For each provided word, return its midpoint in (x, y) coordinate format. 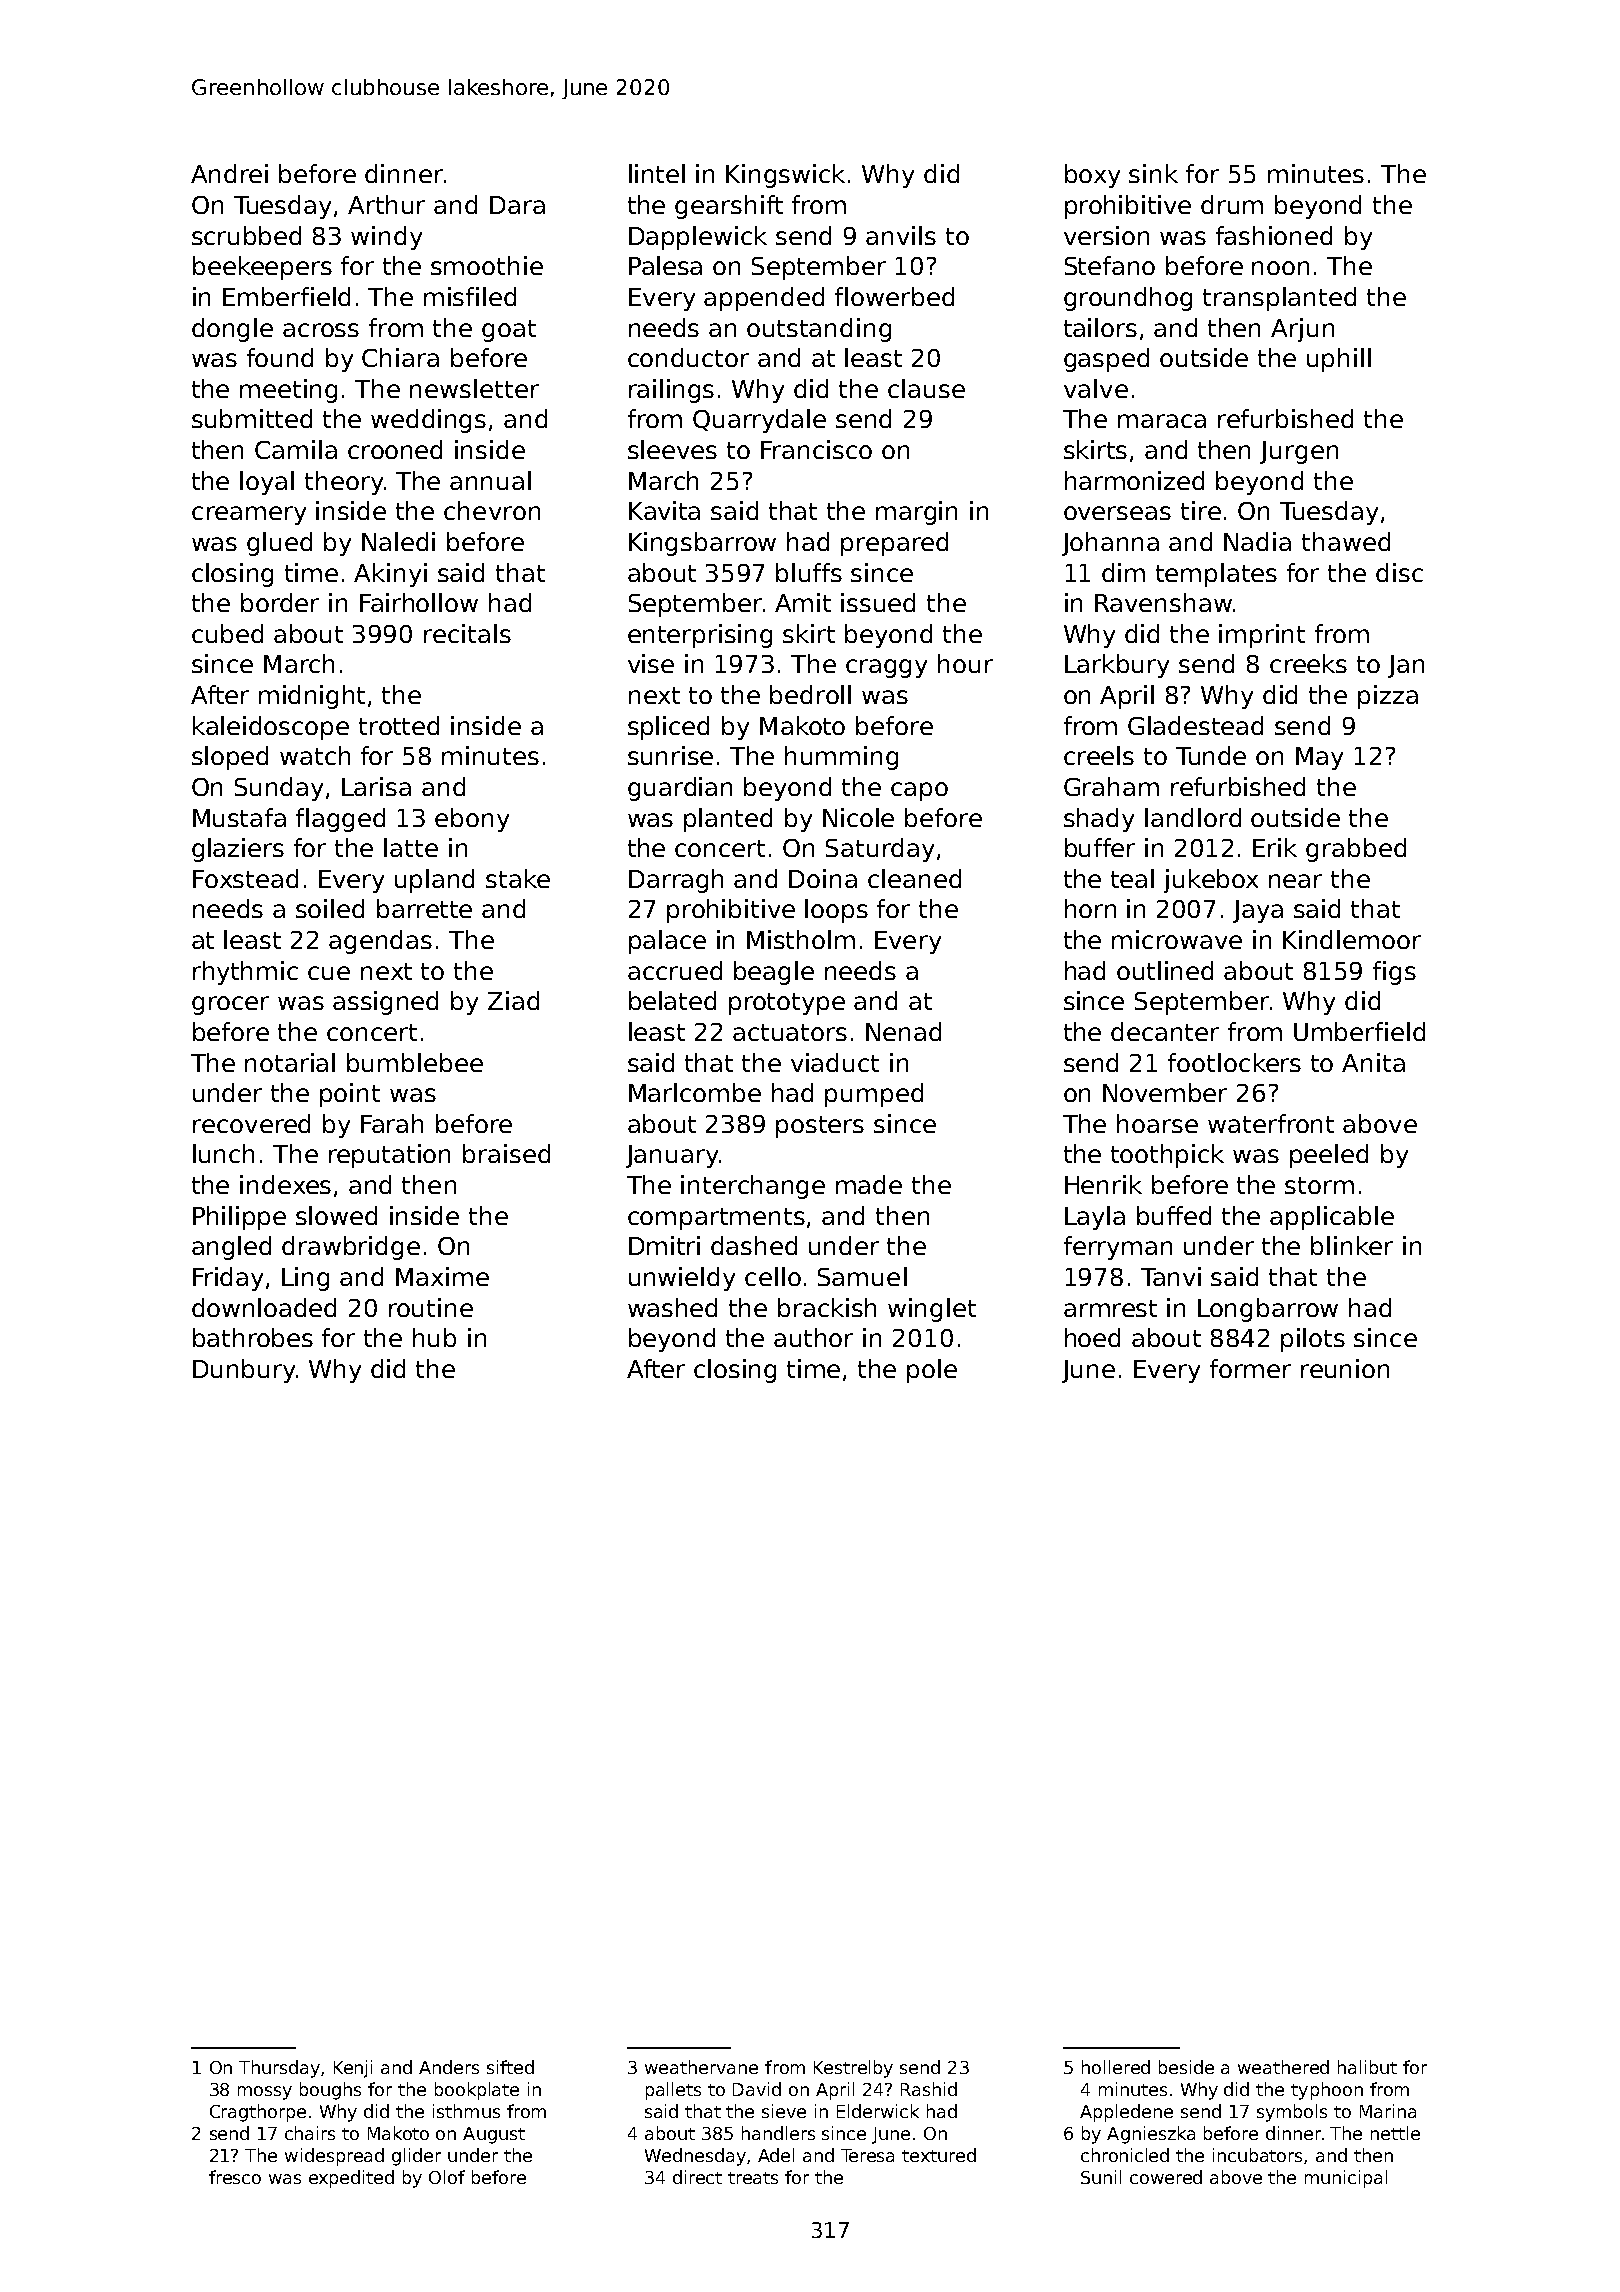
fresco (235, 2177)
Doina (823, 878)
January (672, 1156)
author (813, 1337)
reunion (1345, 1368)
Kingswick (785, 176)
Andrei (229, 173)
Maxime (442, 1276)
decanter (1165, 1031)
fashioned (1274, 235)
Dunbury (244, 1371)
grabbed (1356, 850)
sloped (230, 758)
